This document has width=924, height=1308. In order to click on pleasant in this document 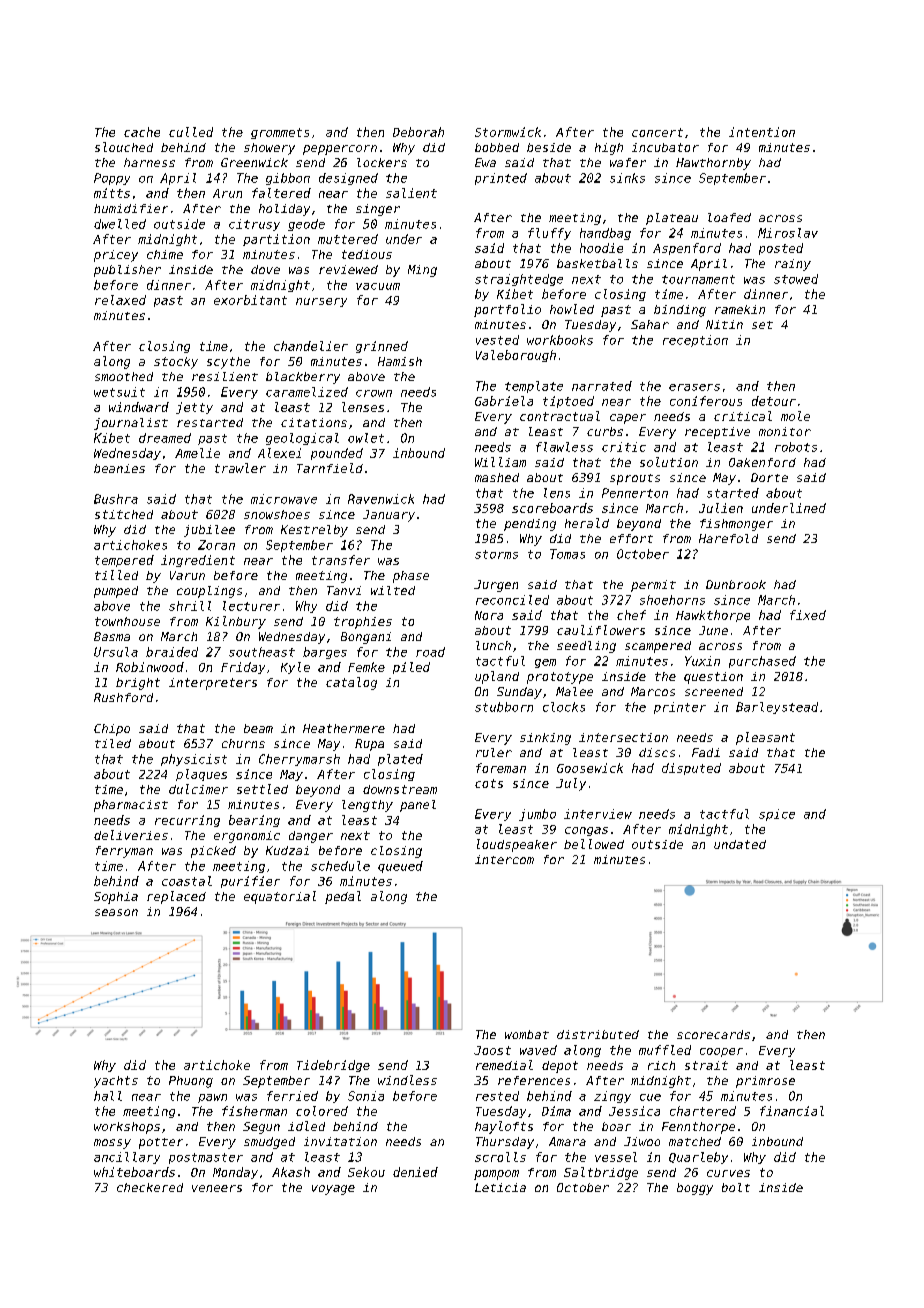, I will do `click(765, 738)`.
